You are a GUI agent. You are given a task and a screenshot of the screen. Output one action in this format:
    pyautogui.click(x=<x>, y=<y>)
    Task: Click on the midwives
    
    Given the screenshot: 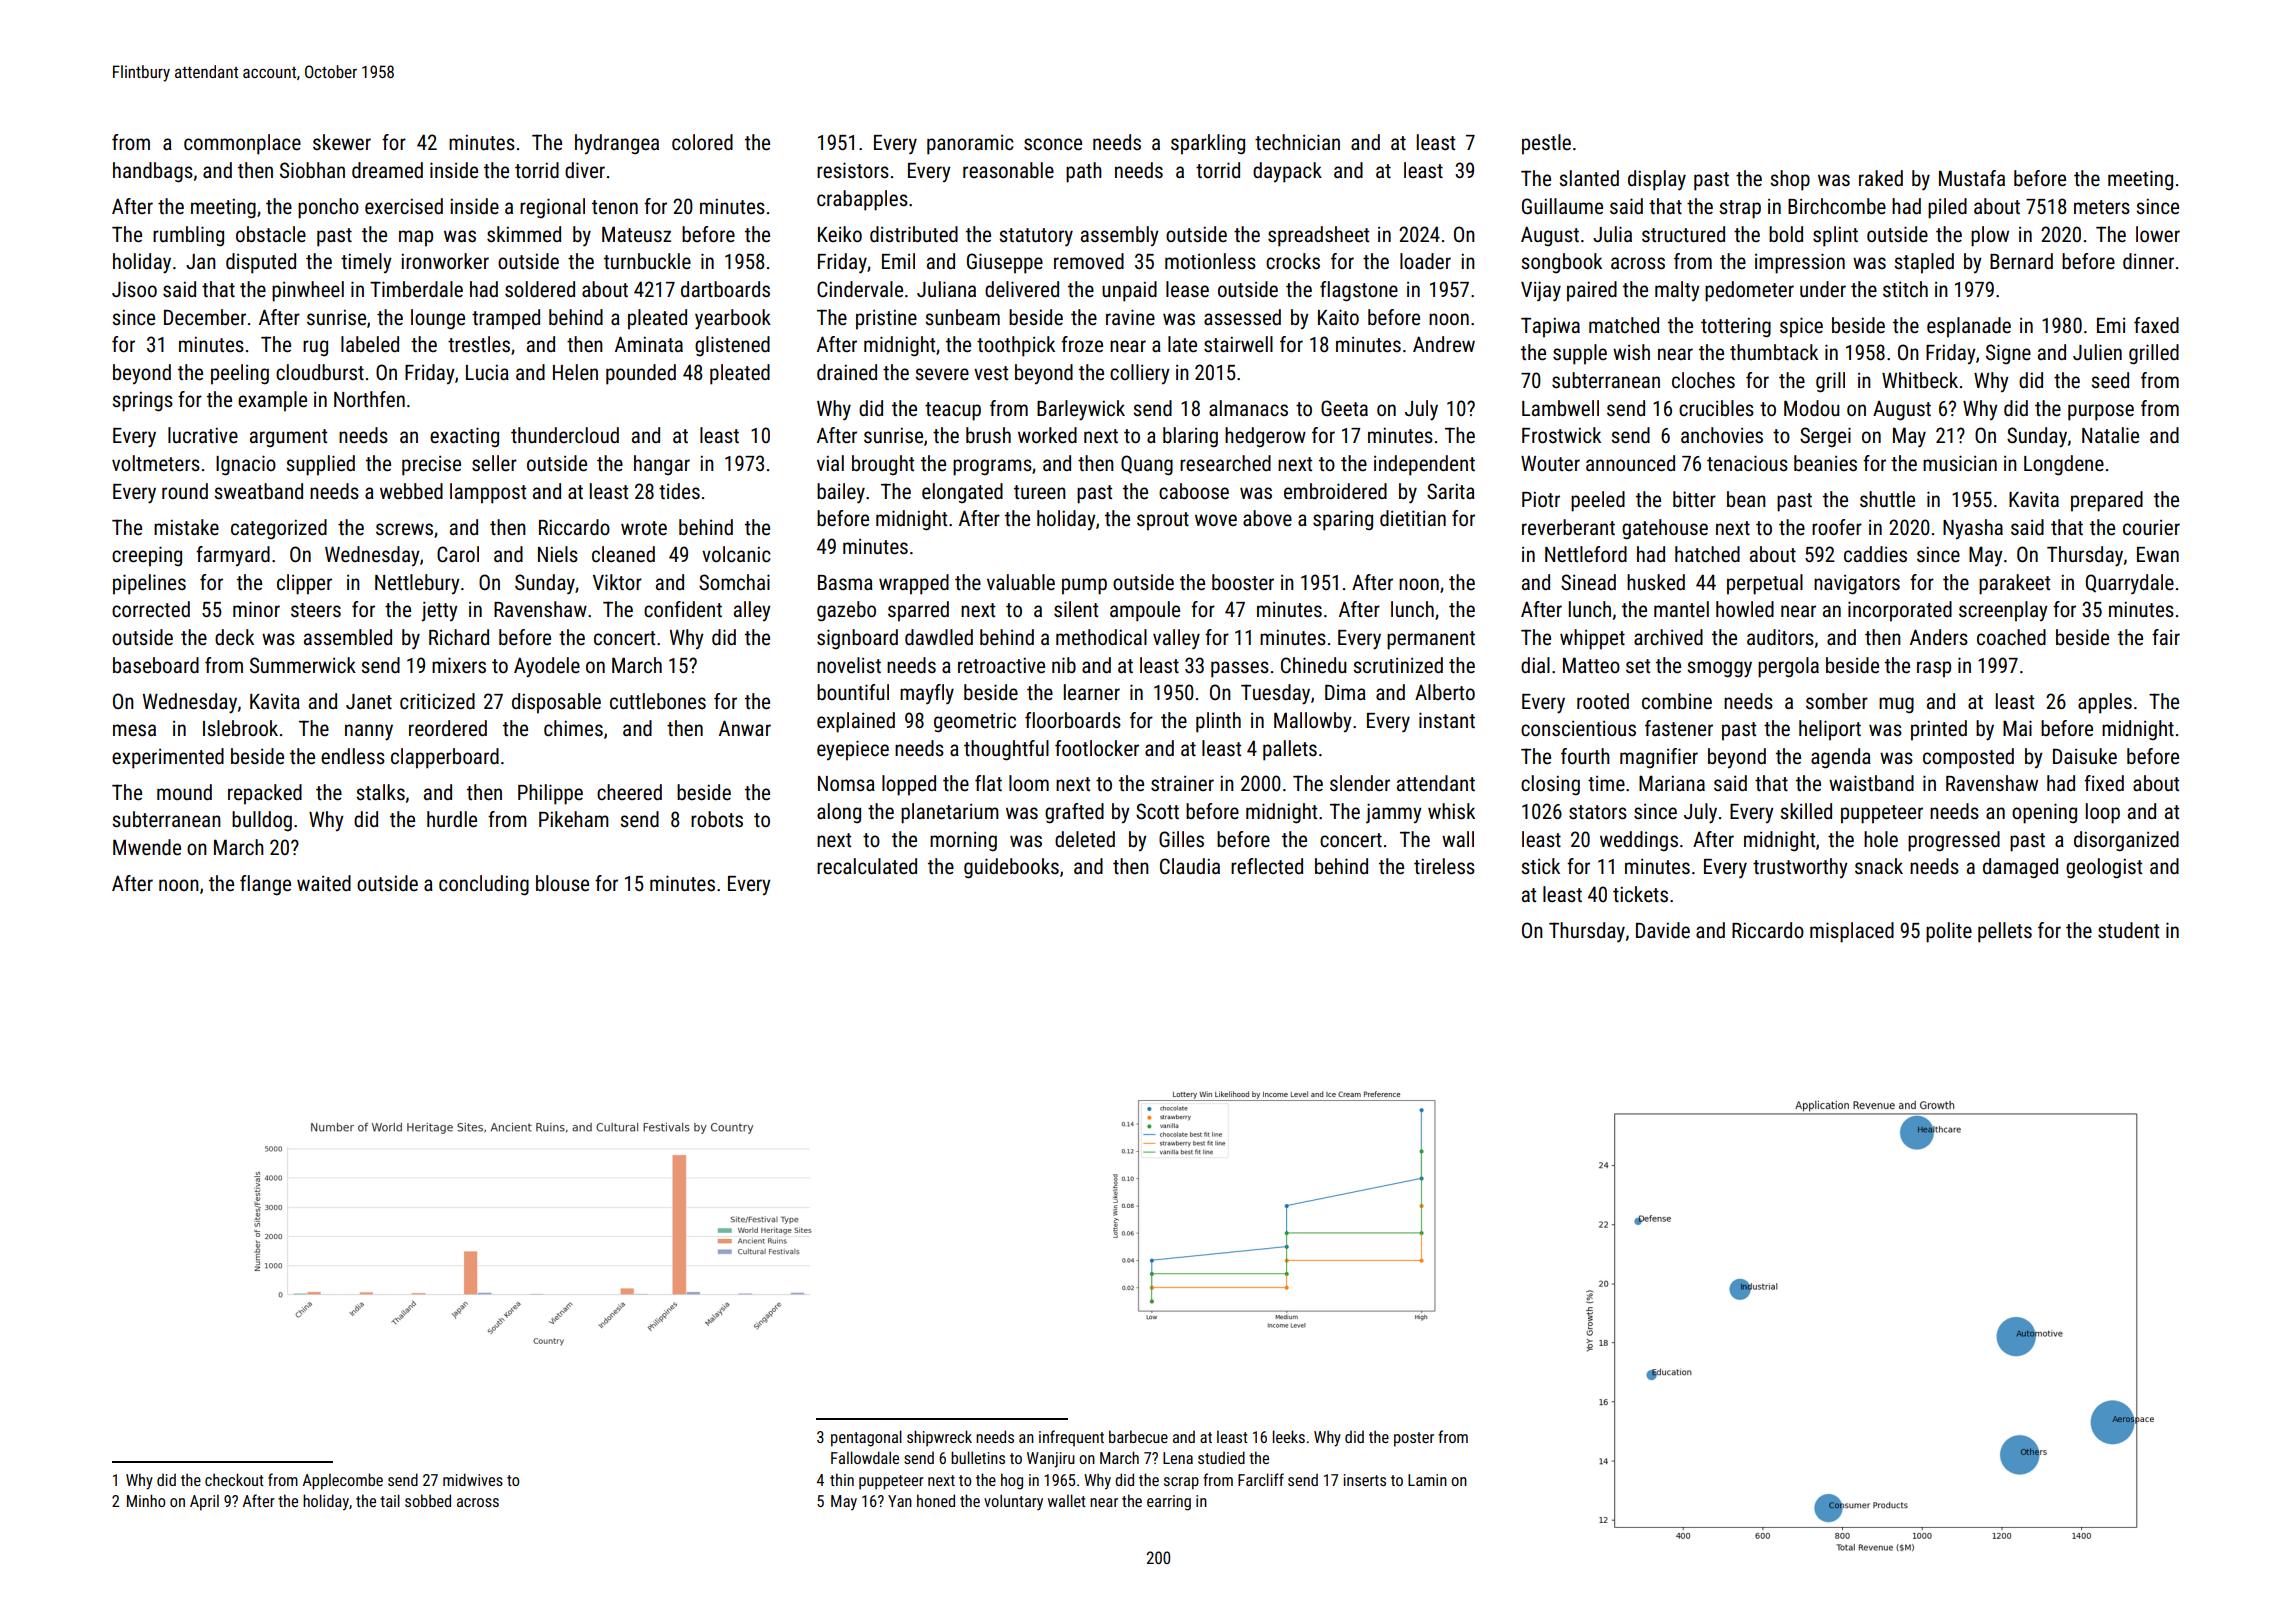 What is the action you would take?
    pyautogui.click(x=473, y=1479)
